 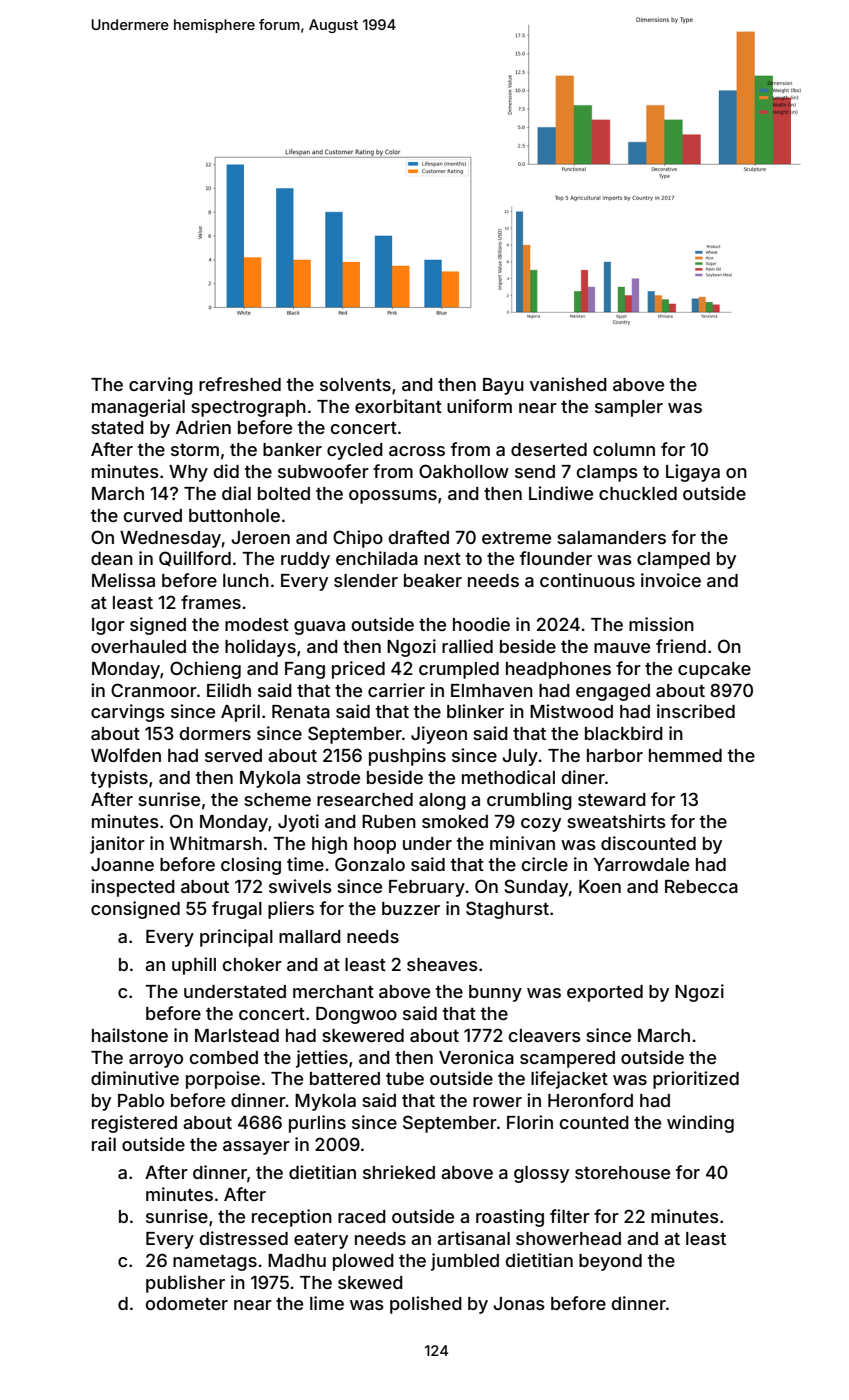 I want to click on Wolfden, so click(x=126, y=755).
